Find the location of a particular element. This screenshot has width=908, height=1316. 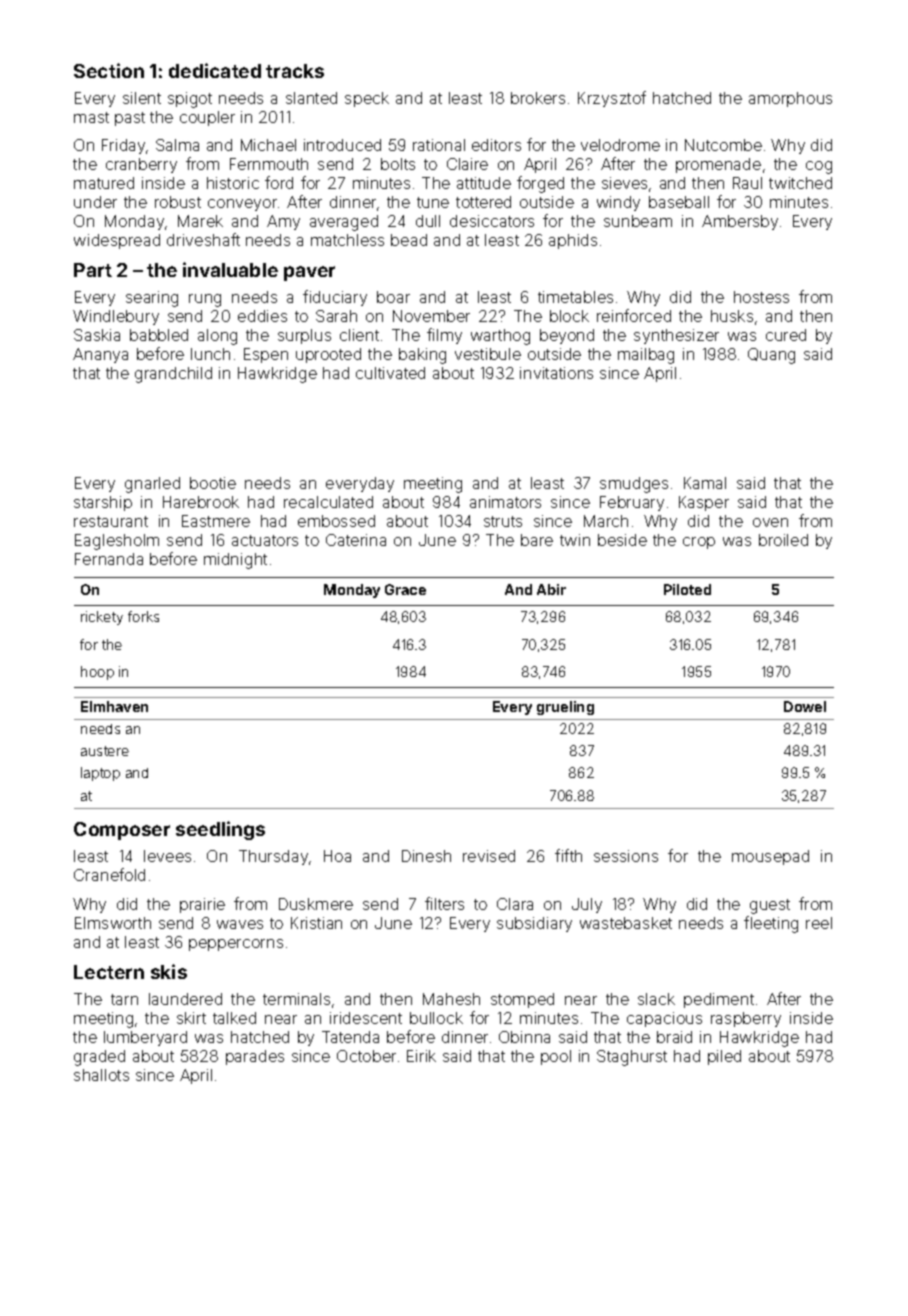

amorphous is located at coordinates (790, 99).
